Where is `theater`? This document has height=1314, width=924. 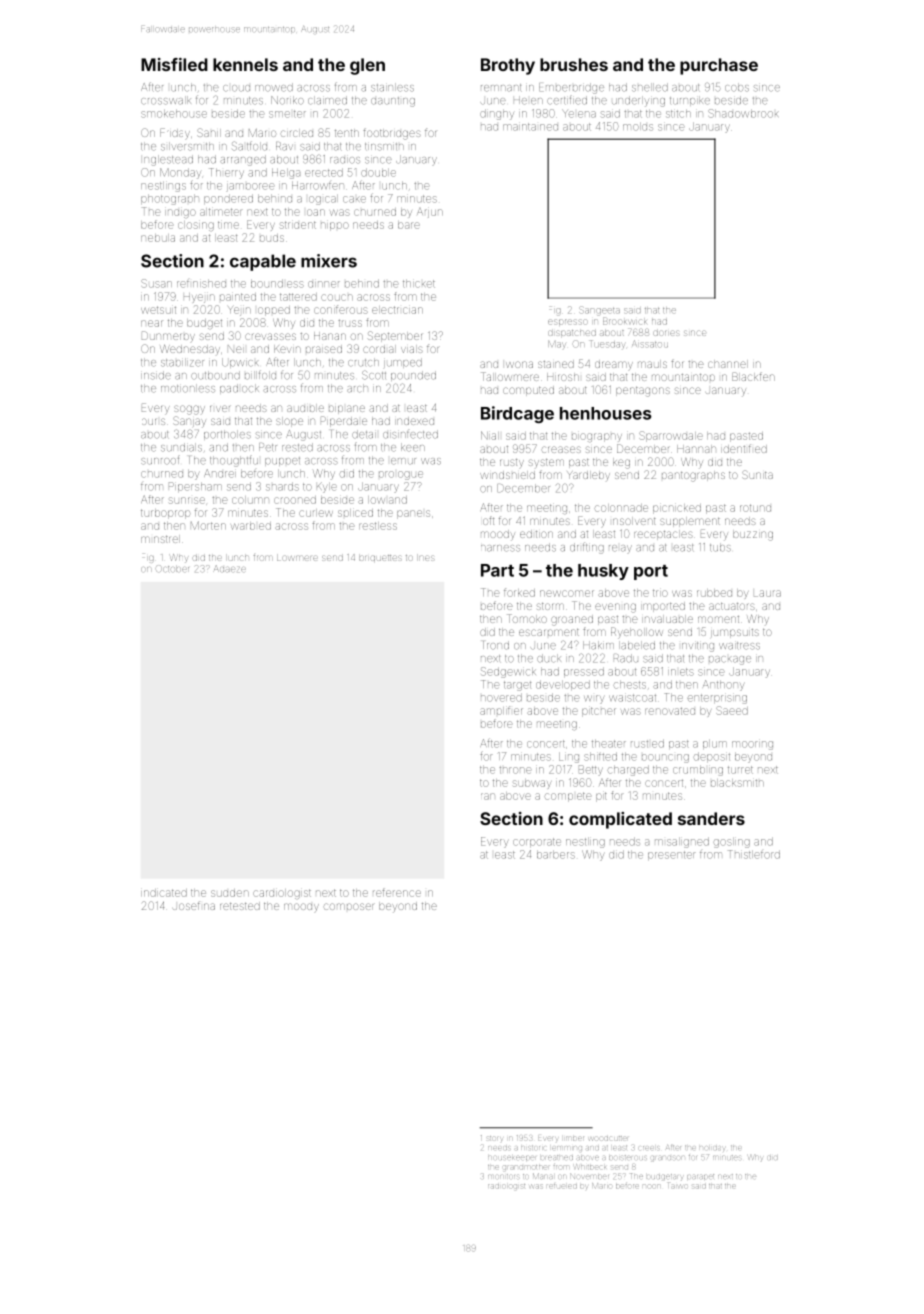
theater is located at coordinates (609, 744).
